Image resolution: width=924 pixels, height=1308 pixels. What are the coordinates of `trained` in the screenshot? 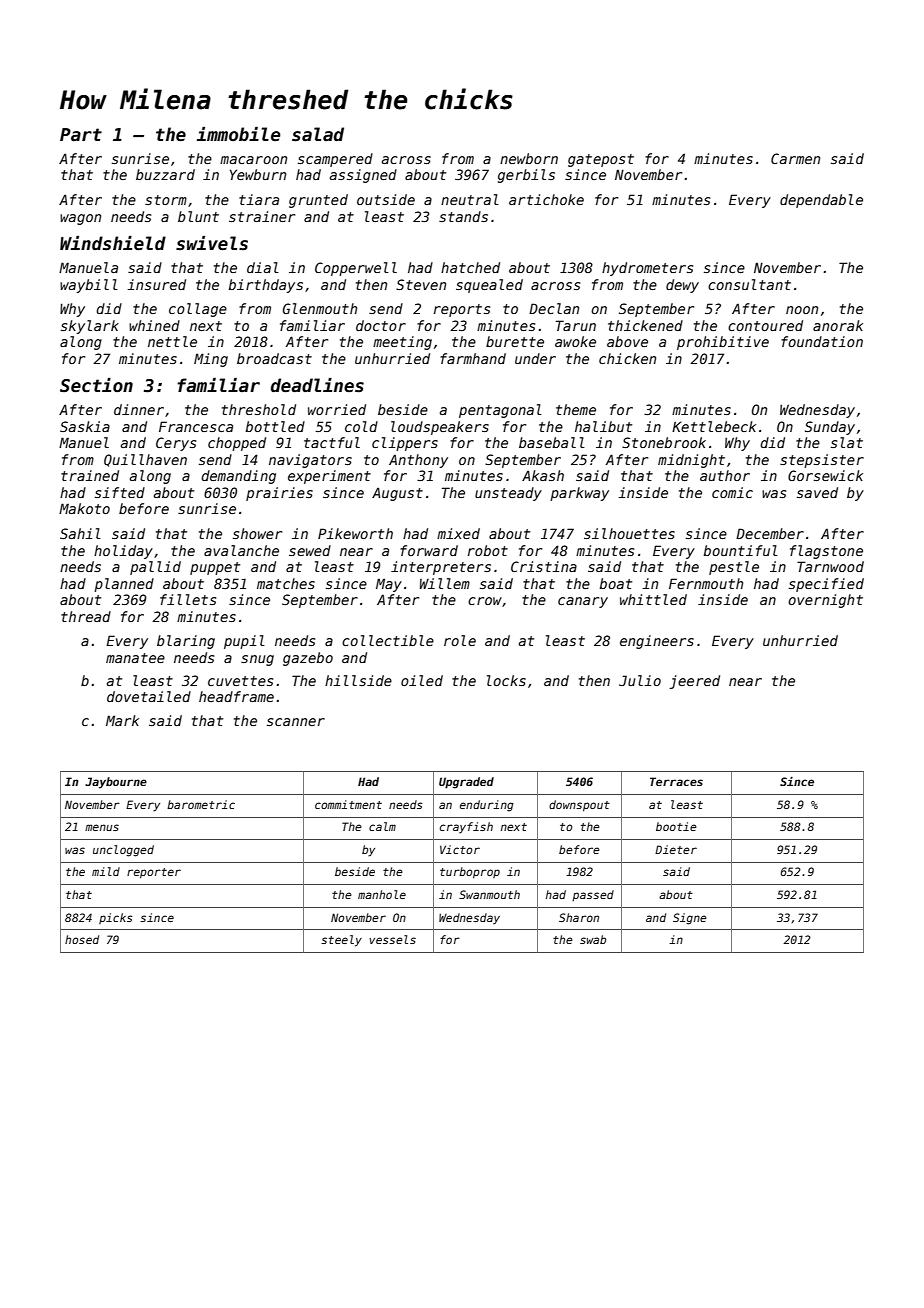 It's located at (90, 475).
